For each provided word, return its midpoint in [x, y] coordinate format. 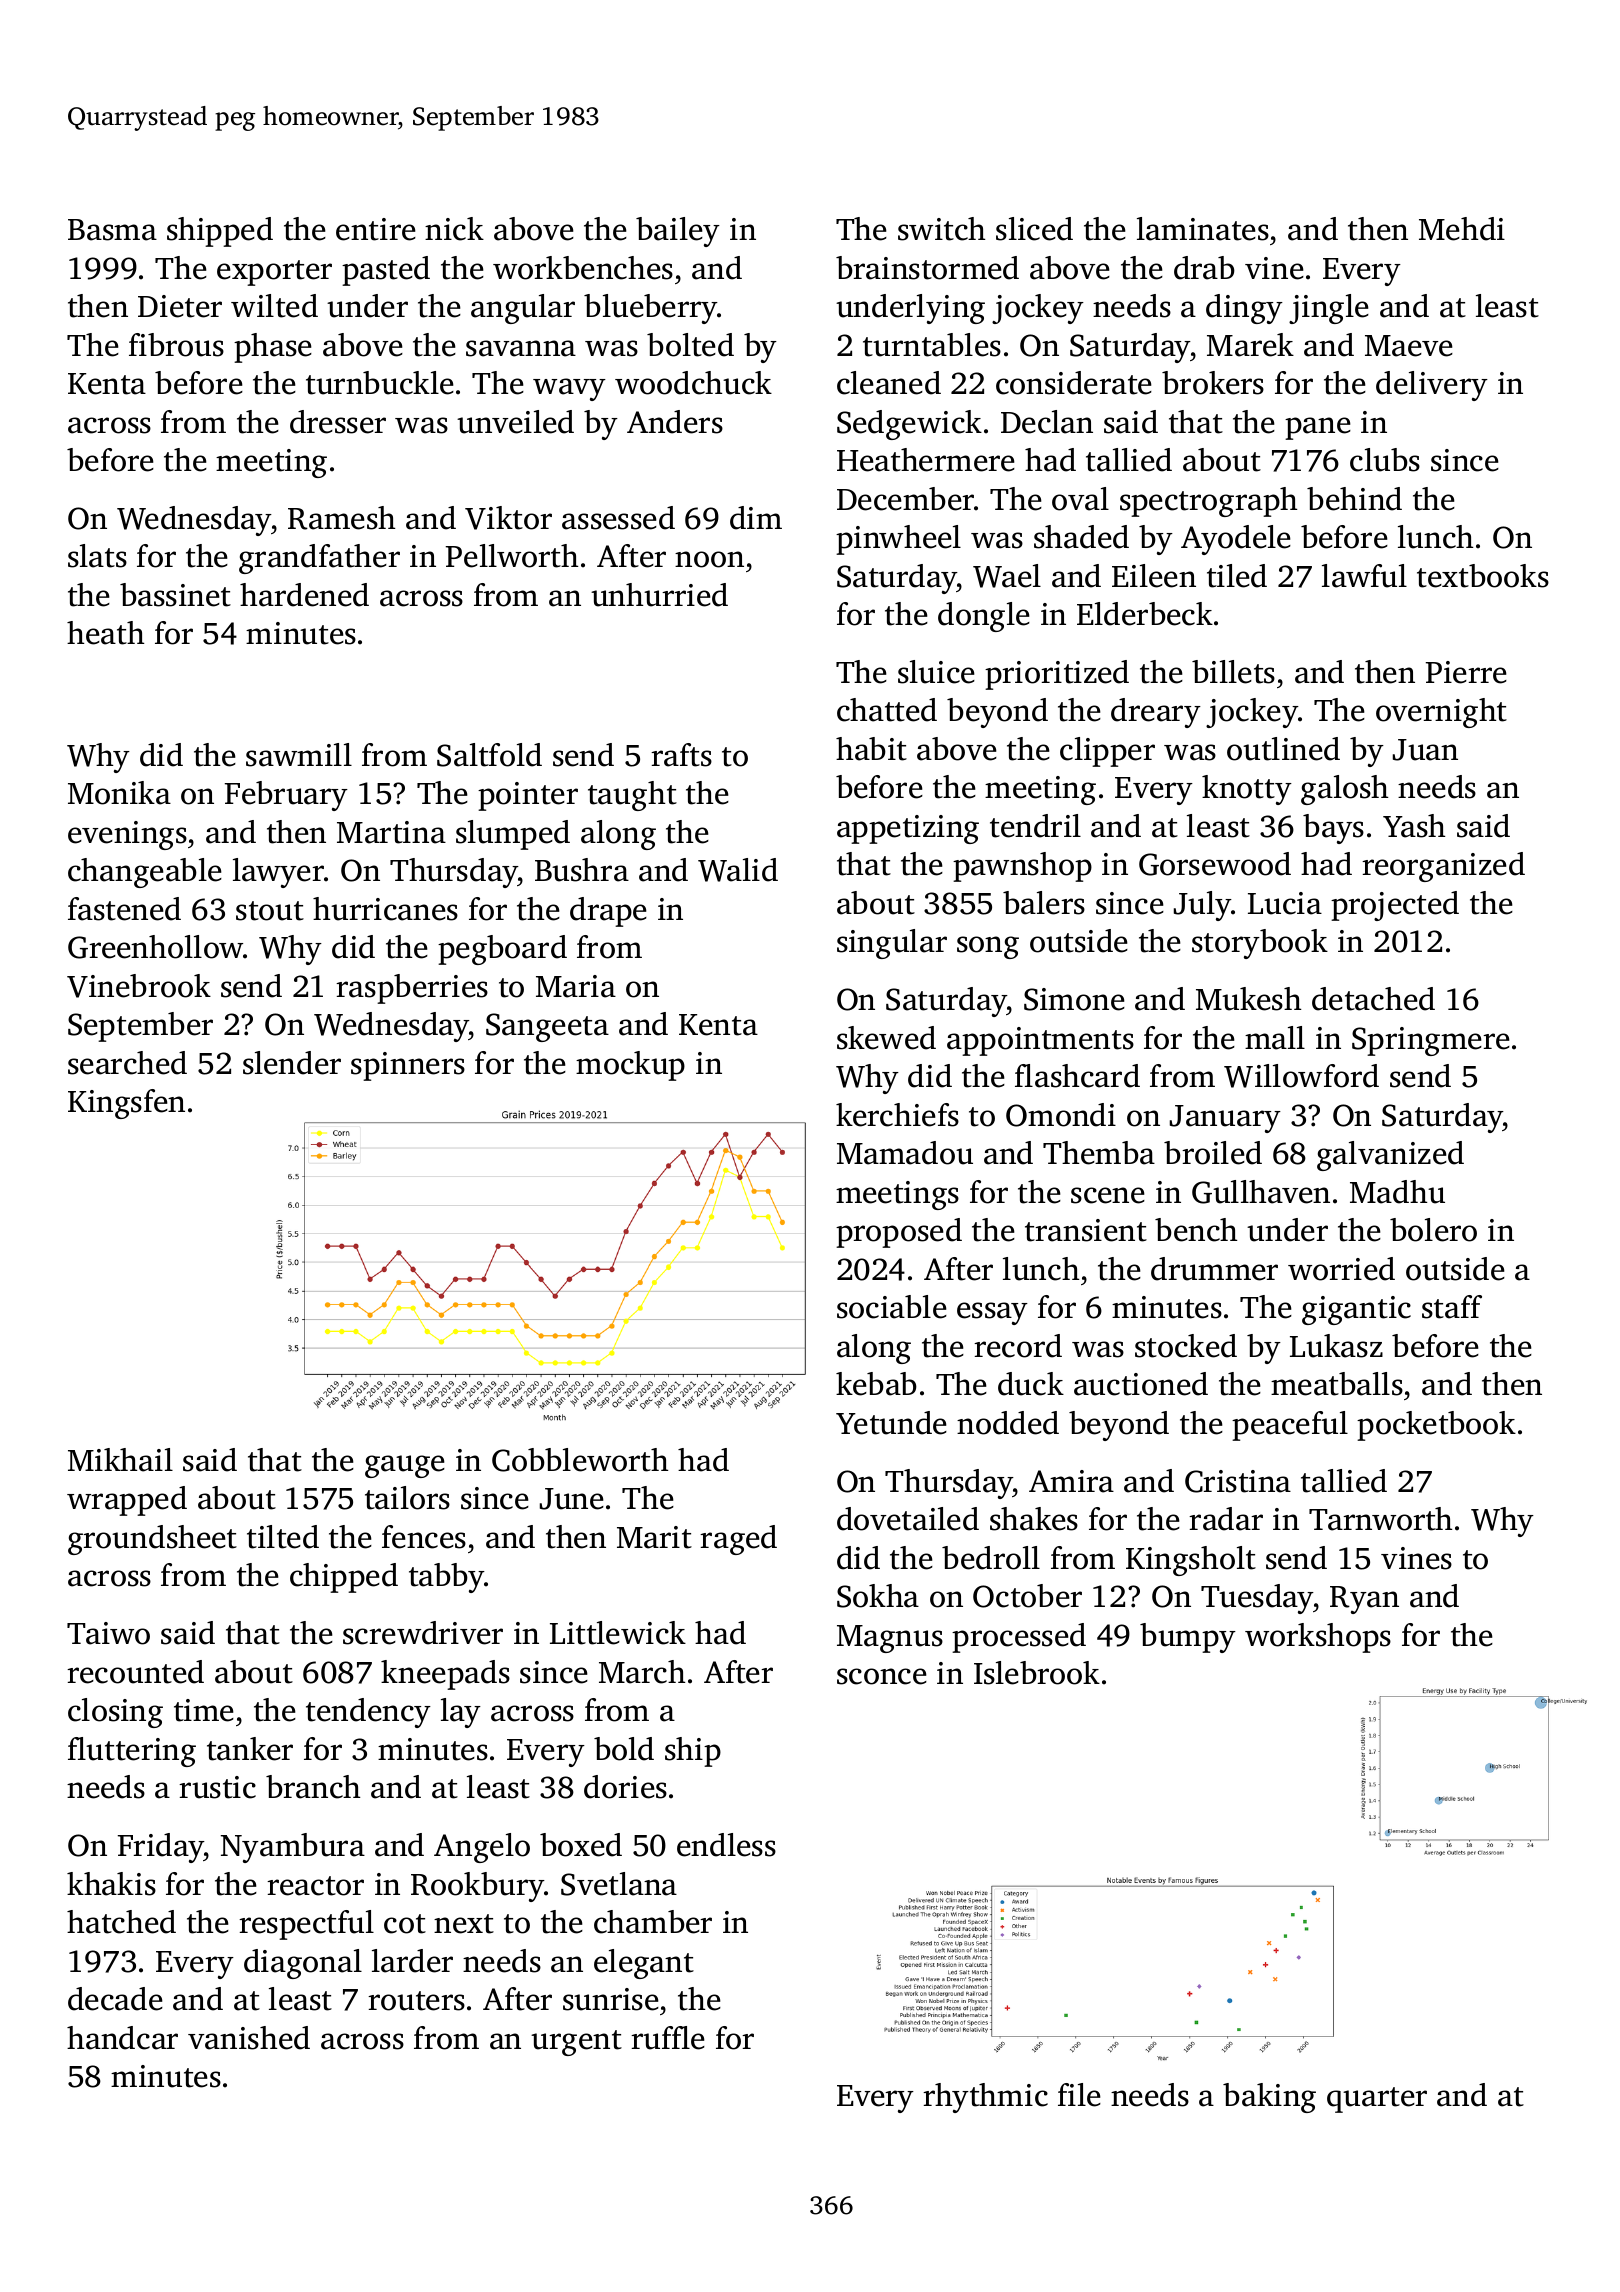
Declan [1047, 422]
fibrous [176, 345]
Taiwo [108, 1633]
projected [1395, 906]
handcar [122, 2038]
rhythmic [985, 2098]
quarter [1377, 2100]
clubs [1385, 460]
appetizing [908, 829]
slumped [513, 835]
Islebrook [1037, 1673]
